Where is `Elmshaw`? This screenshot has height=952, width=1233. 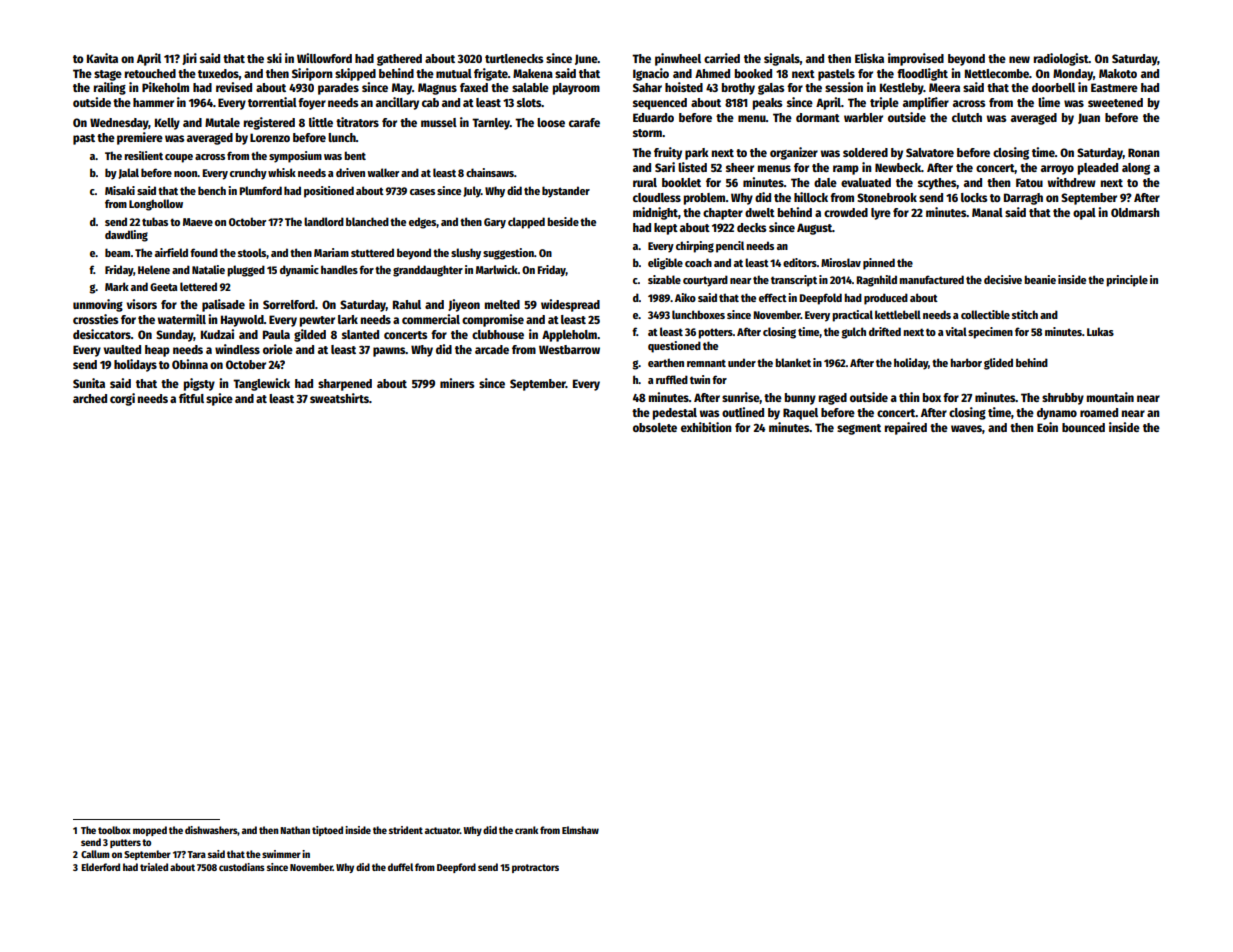 Elmshaw is located at coordinates (580, 830).
